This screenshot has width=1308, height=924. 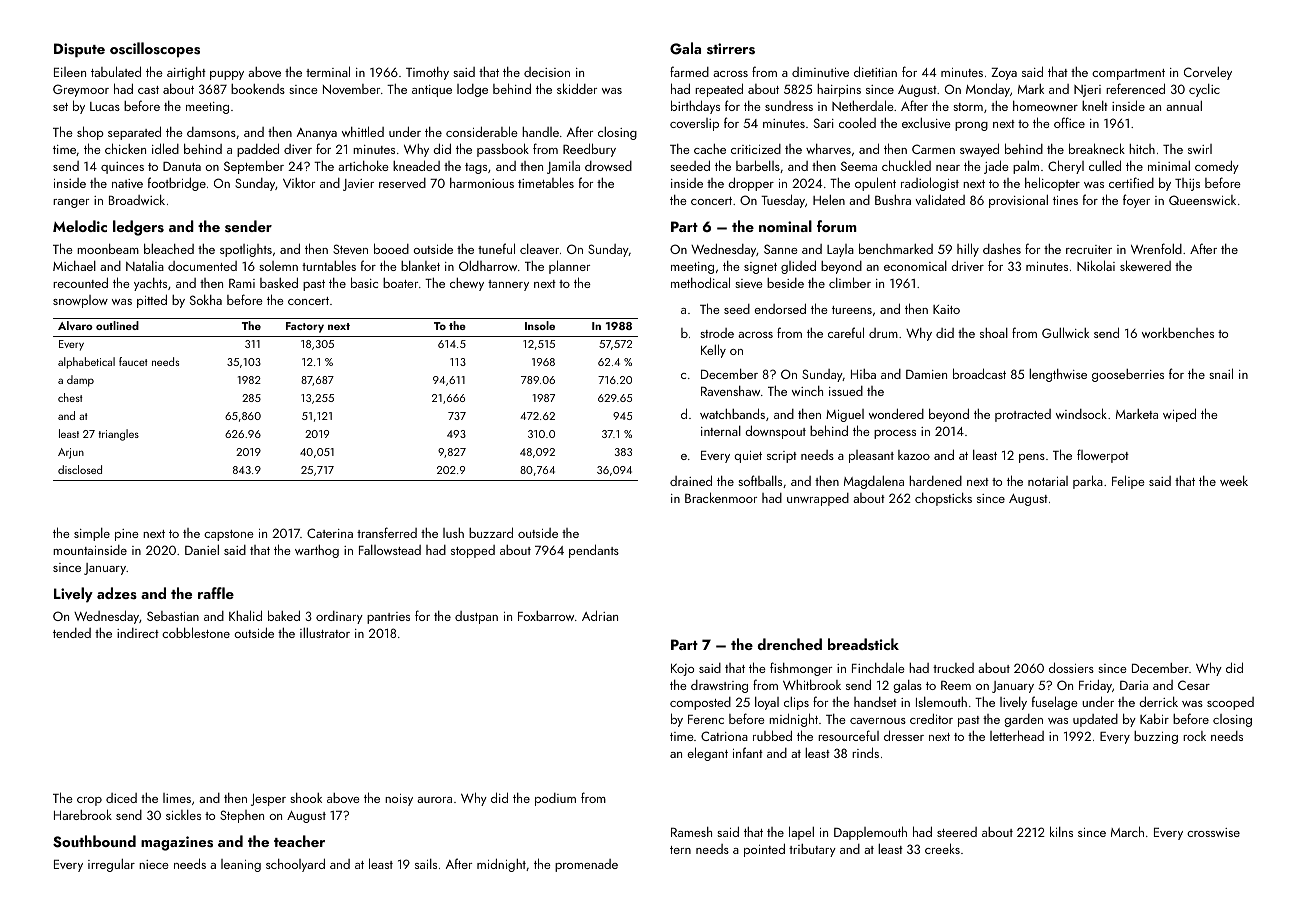 What do you see at coordinates (812, 850) in the screenshot?
I see `tributary` at bounding box center [812, 850].
